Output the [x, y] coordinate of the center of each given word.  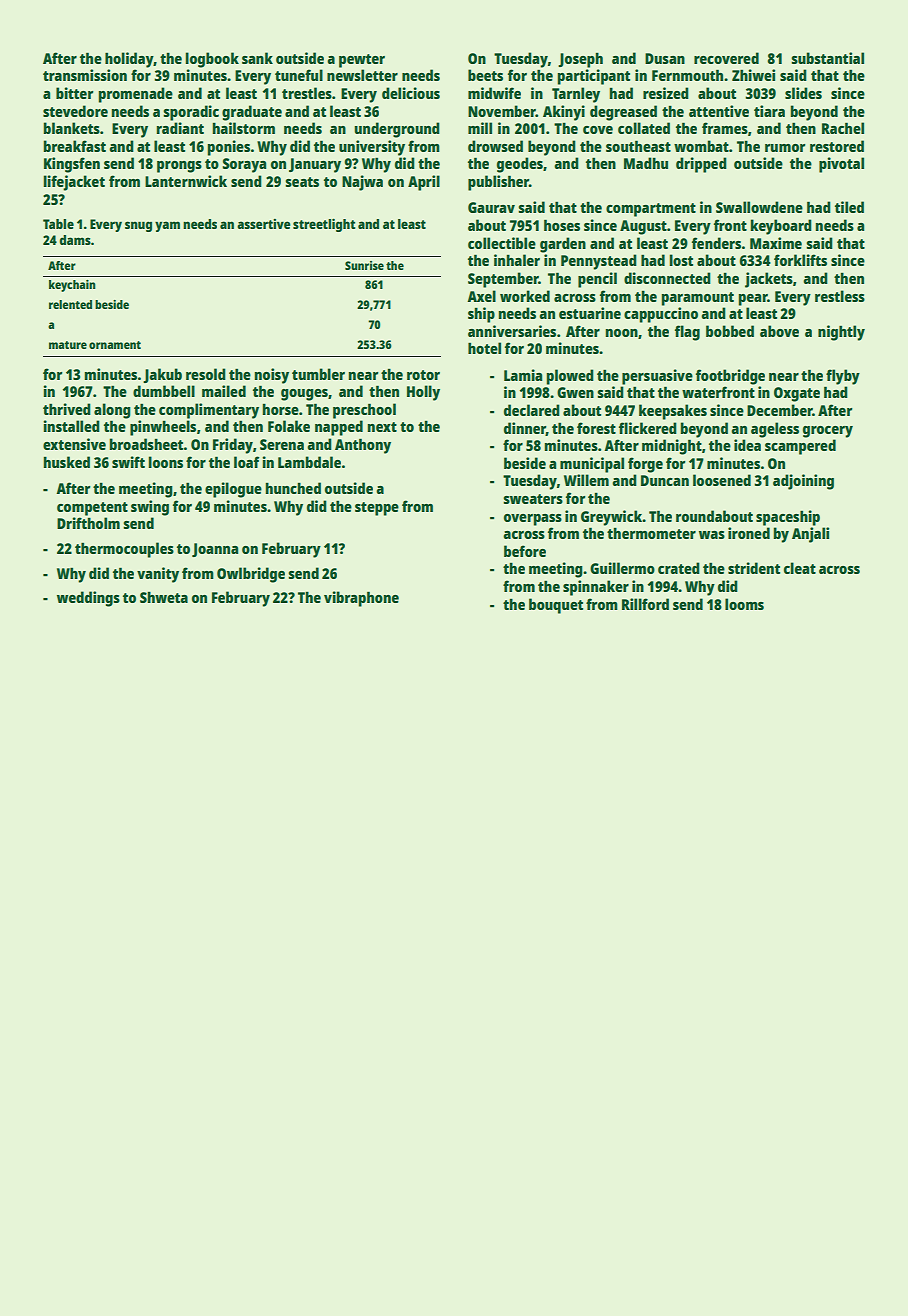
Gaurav [491, 207]
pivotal [841, 165]
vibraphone [361, 599]
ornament [115, 345]
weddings [88, 599]
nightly [841, 333]
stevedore [75, 111]
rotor [423, 375]
